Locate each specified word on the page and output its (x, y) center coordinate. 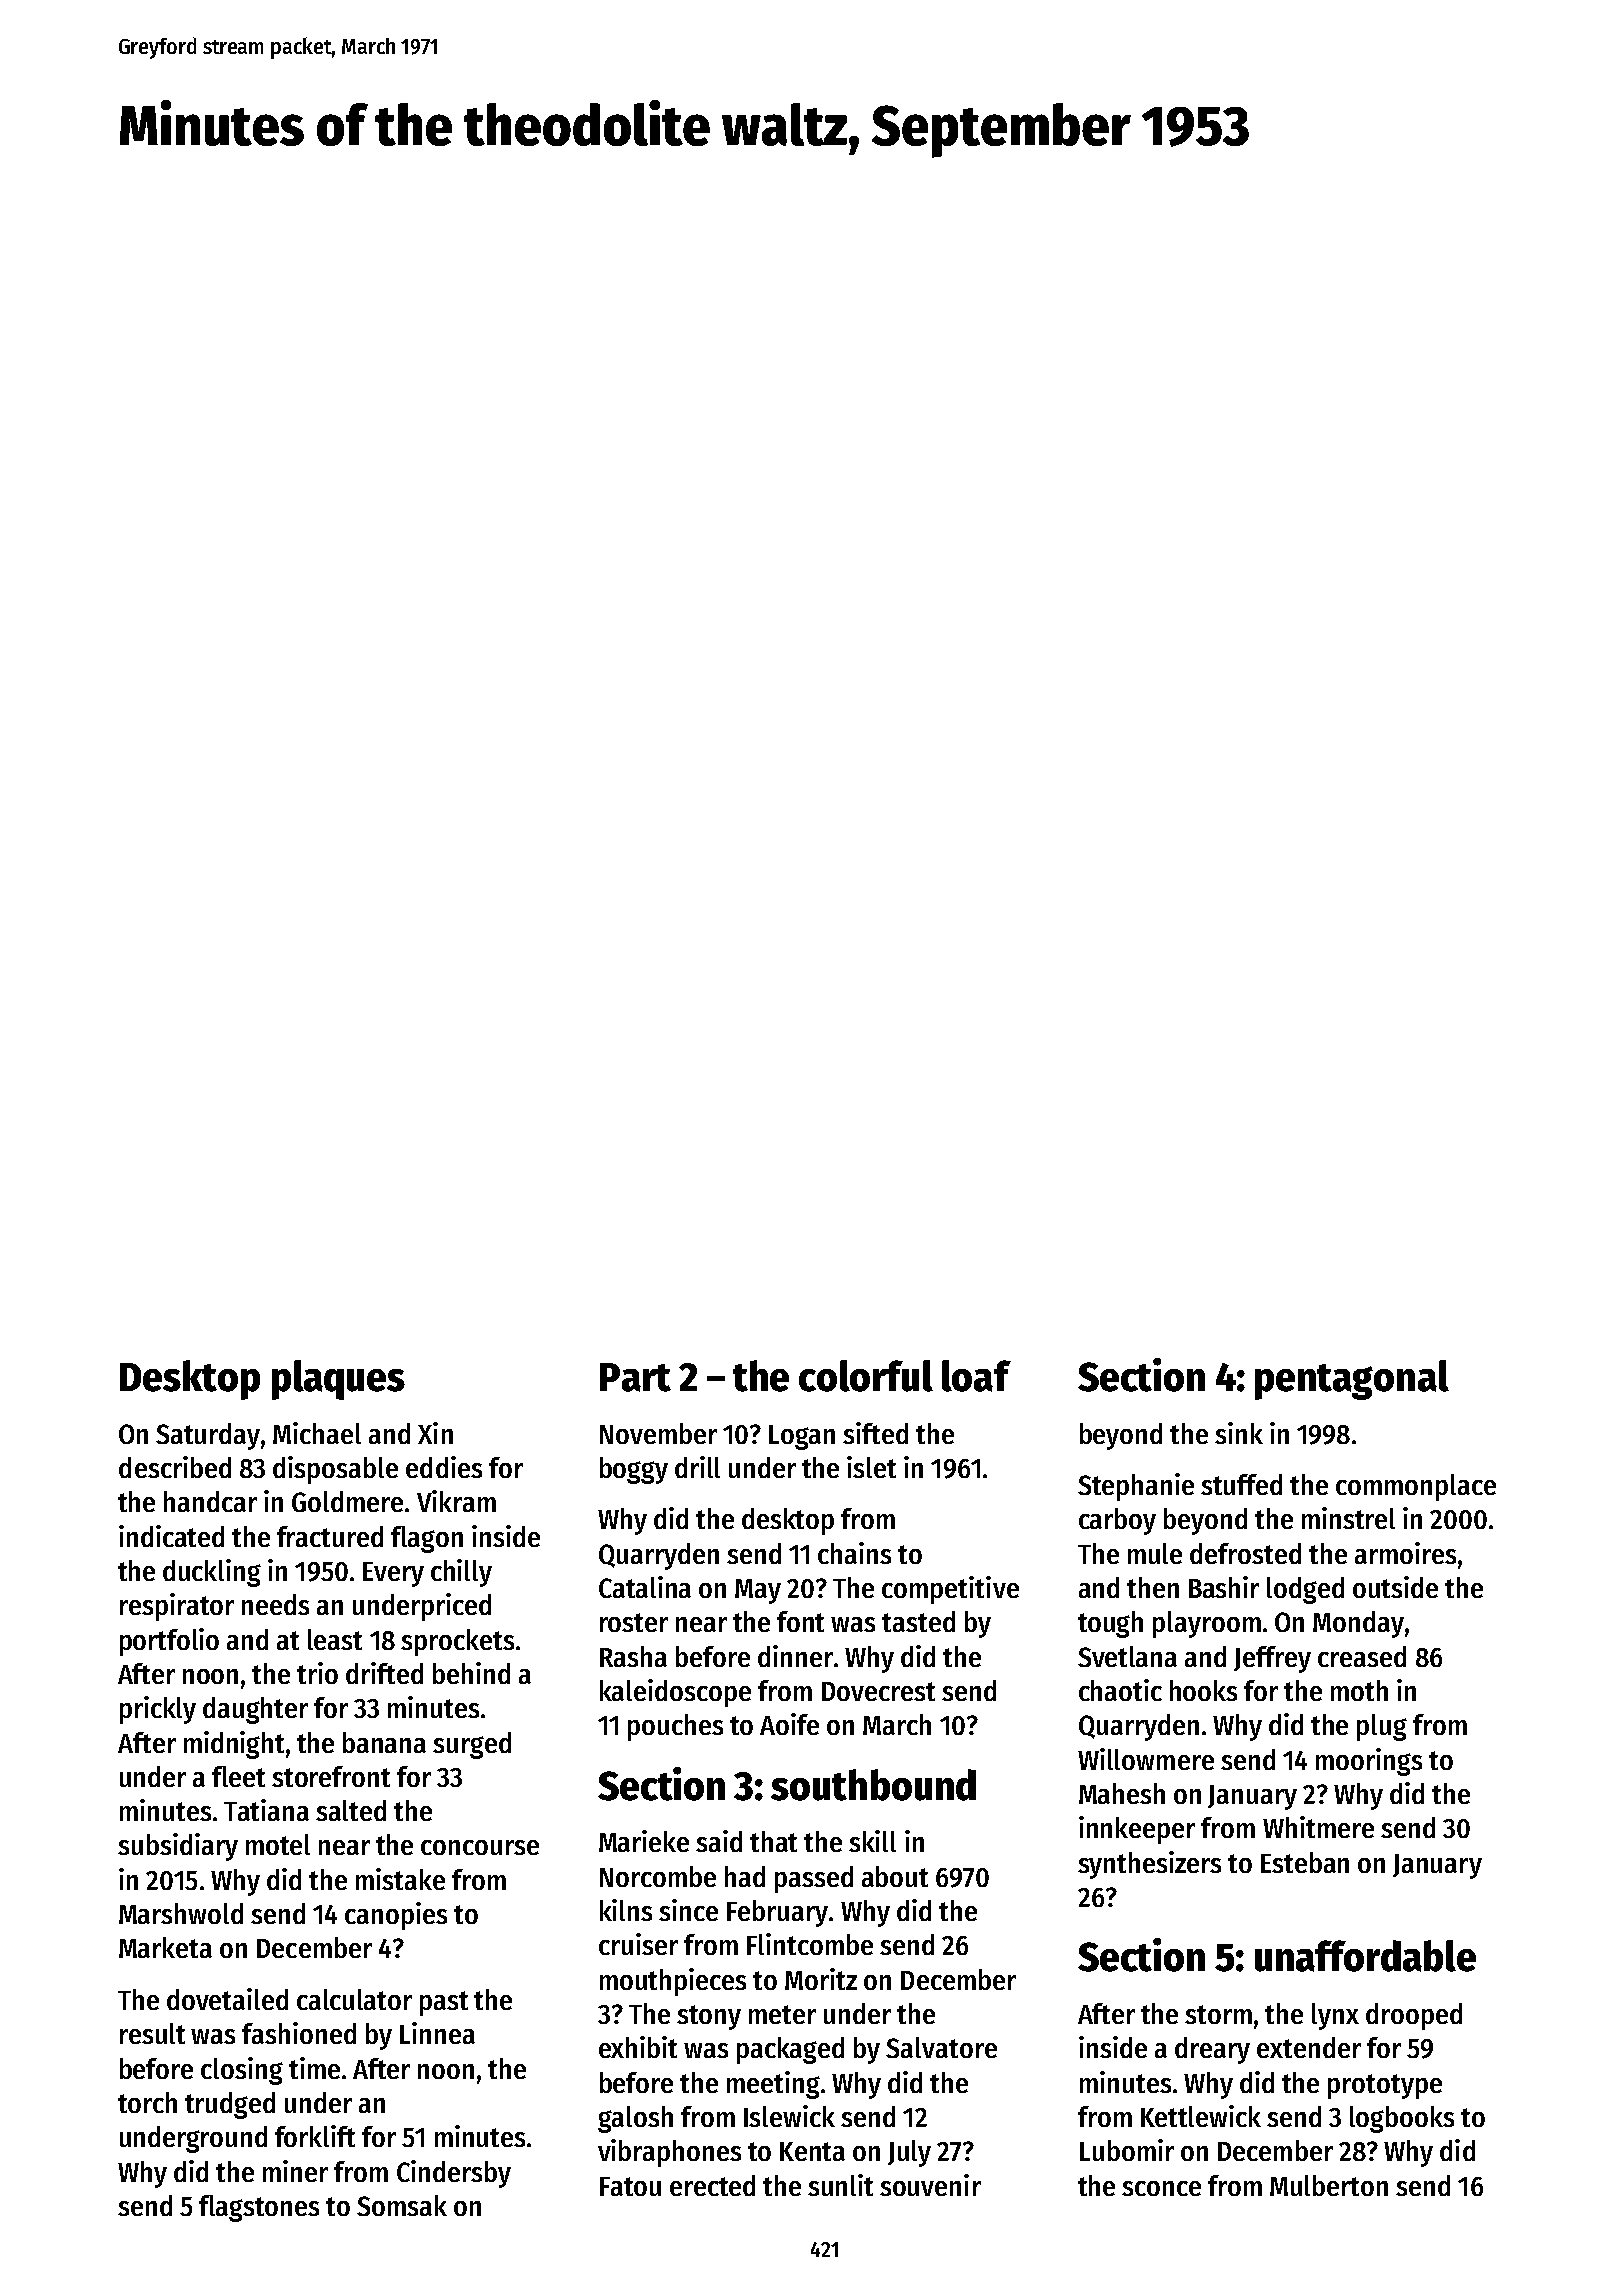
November (658, 1433)
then (1153, 1587)
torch (147, 2102)
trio (317, 1673)
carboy (1117, 1521)
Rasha (633, 1656)
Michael (317, 1433)
